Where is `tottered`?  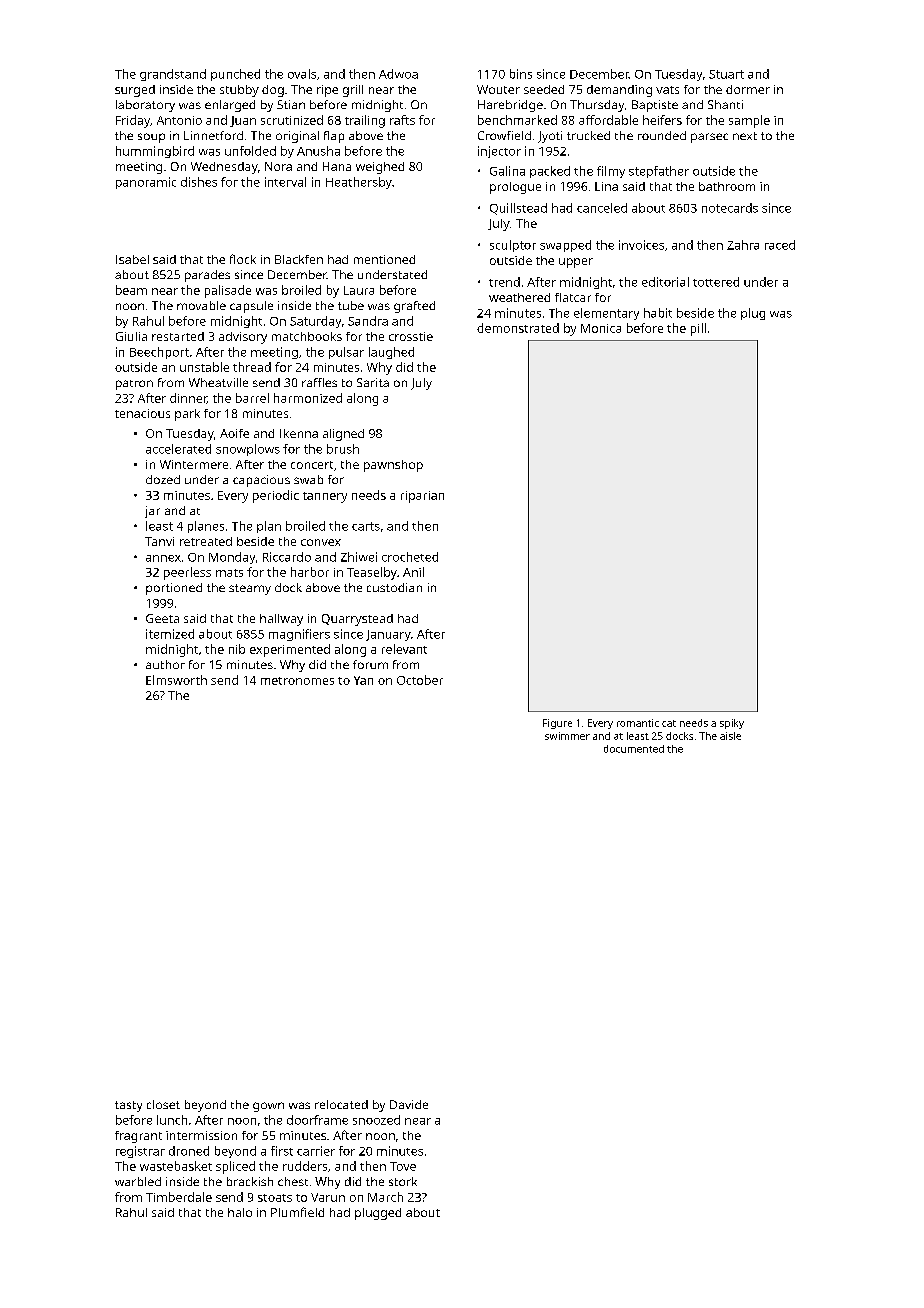 tottered is located at coordinates (716, 282).
